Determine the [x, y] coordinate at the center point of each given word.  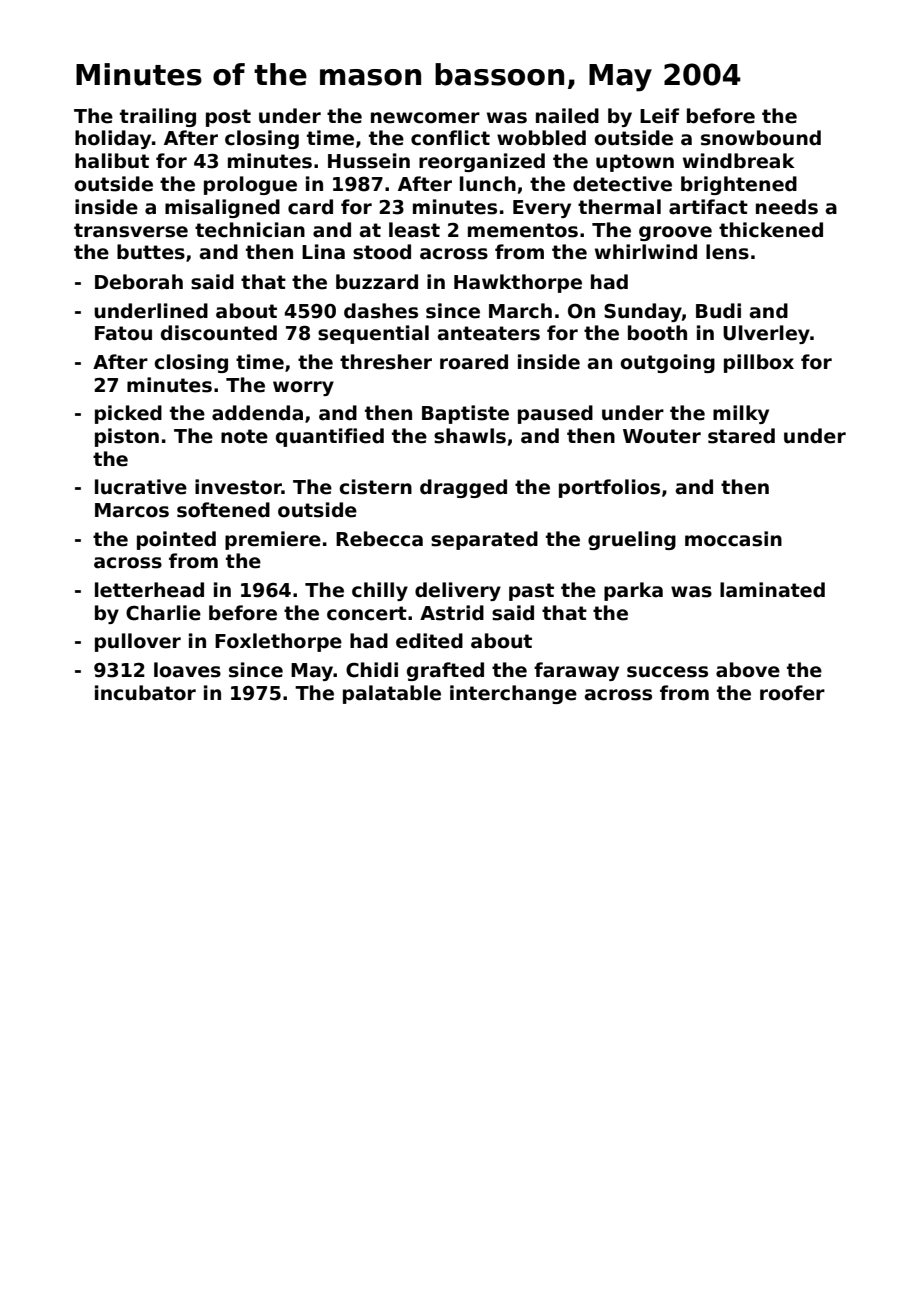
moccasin [733, 539]
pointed [176, 540]
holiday [113, 139]
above [748, 670]
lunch [488, 184]
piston [127, 437]
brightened [739, 185]
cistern [375, 487]
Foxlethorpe [278, 642]
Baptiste [465, 414]
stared [741, 436]
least [414, 230]
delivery [458, 591]
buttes [151, 252]
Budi [718, 311]
